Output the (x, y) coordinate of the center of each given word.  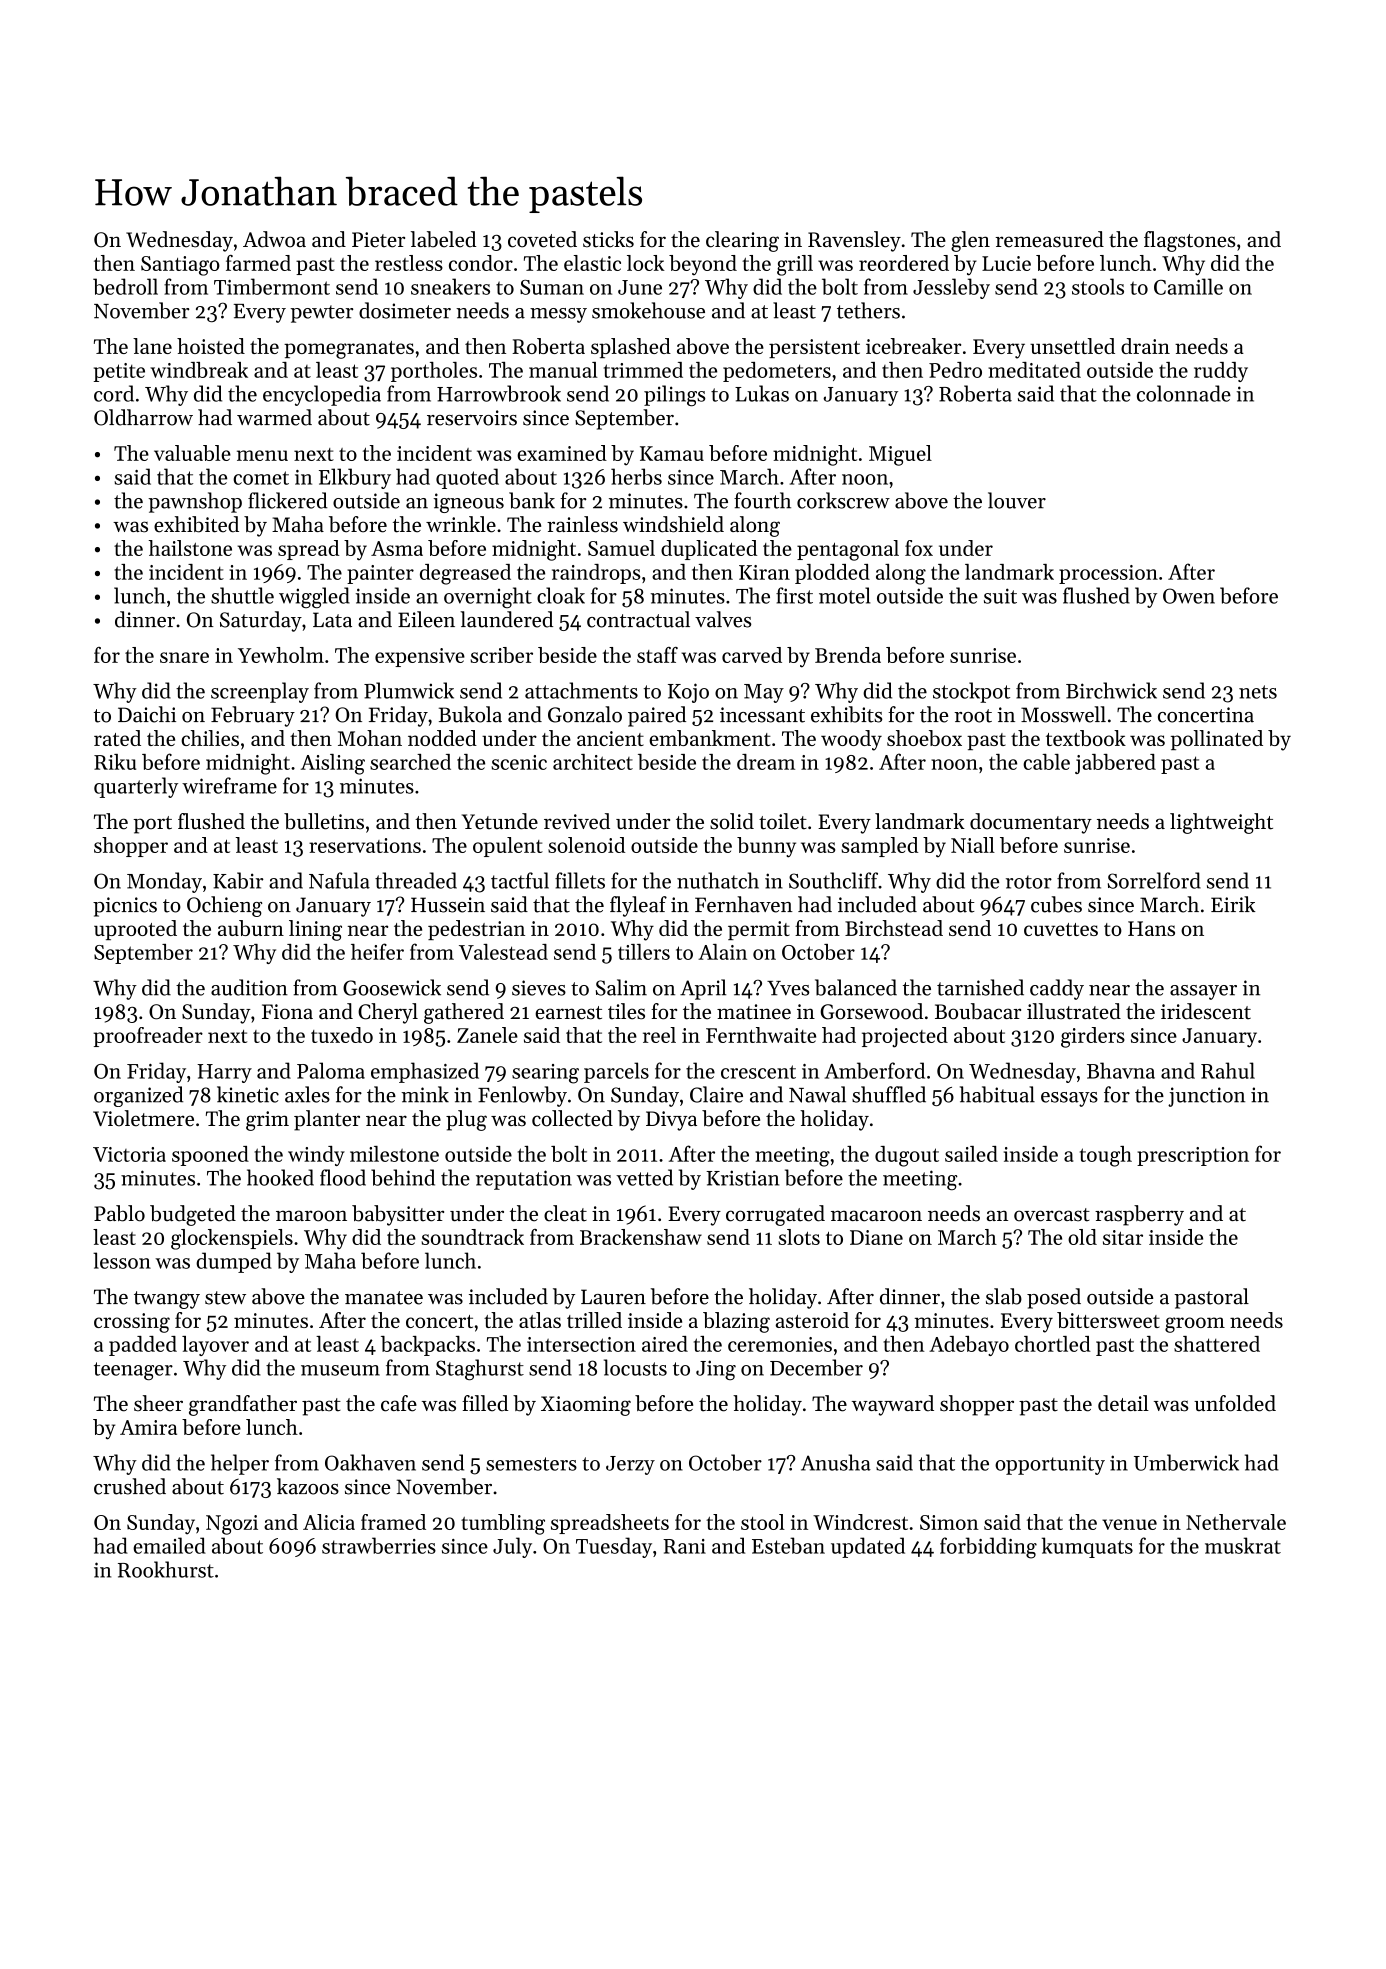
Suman (552, 287)
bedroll (125, 286)
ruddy (1221, 372)
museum (340, 1370)
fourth (762, 500)
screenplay (260, 692)
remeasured (1049, 239)
